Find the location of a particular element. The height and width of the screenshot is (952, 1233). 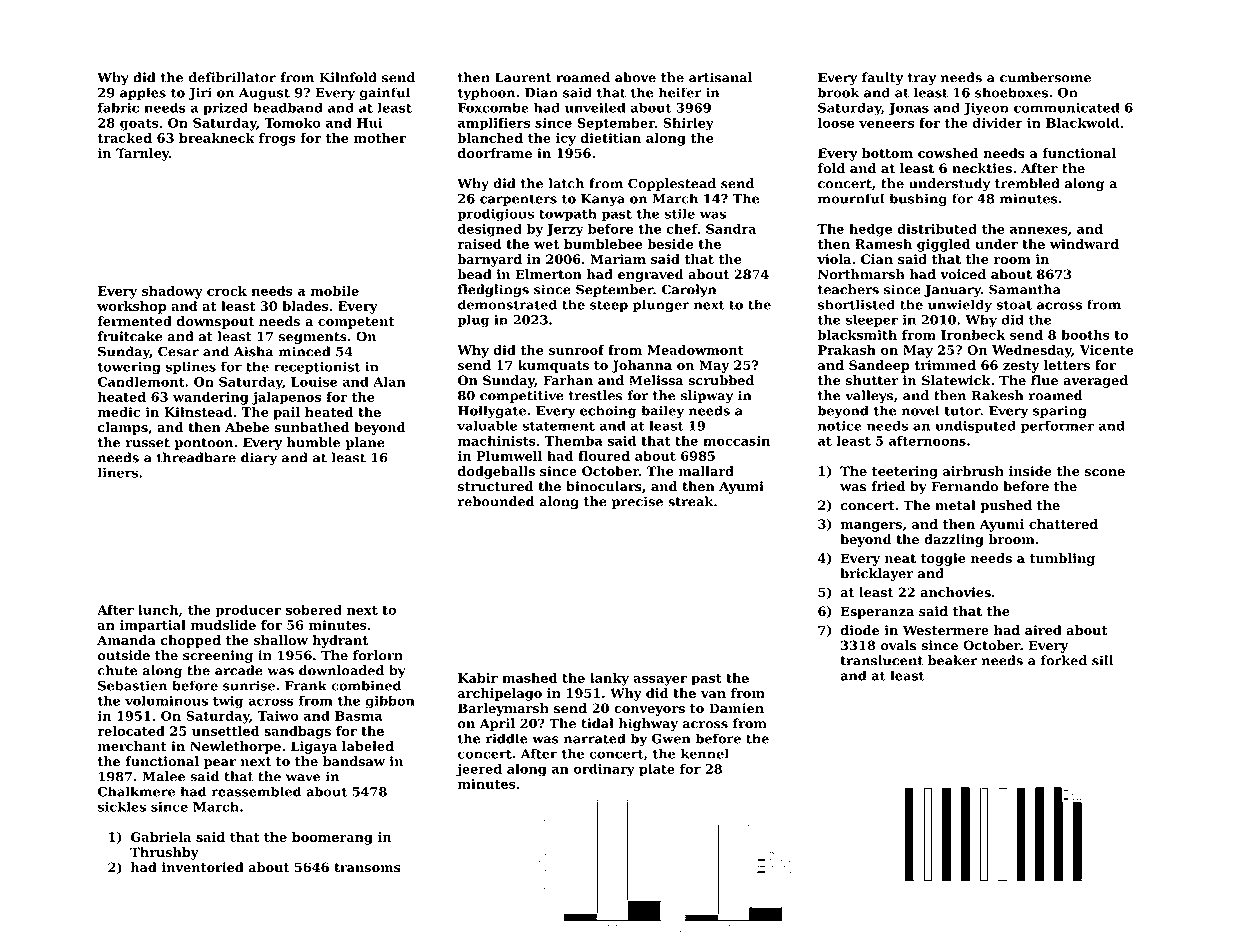

crock is located at coordinates (227, 291).
